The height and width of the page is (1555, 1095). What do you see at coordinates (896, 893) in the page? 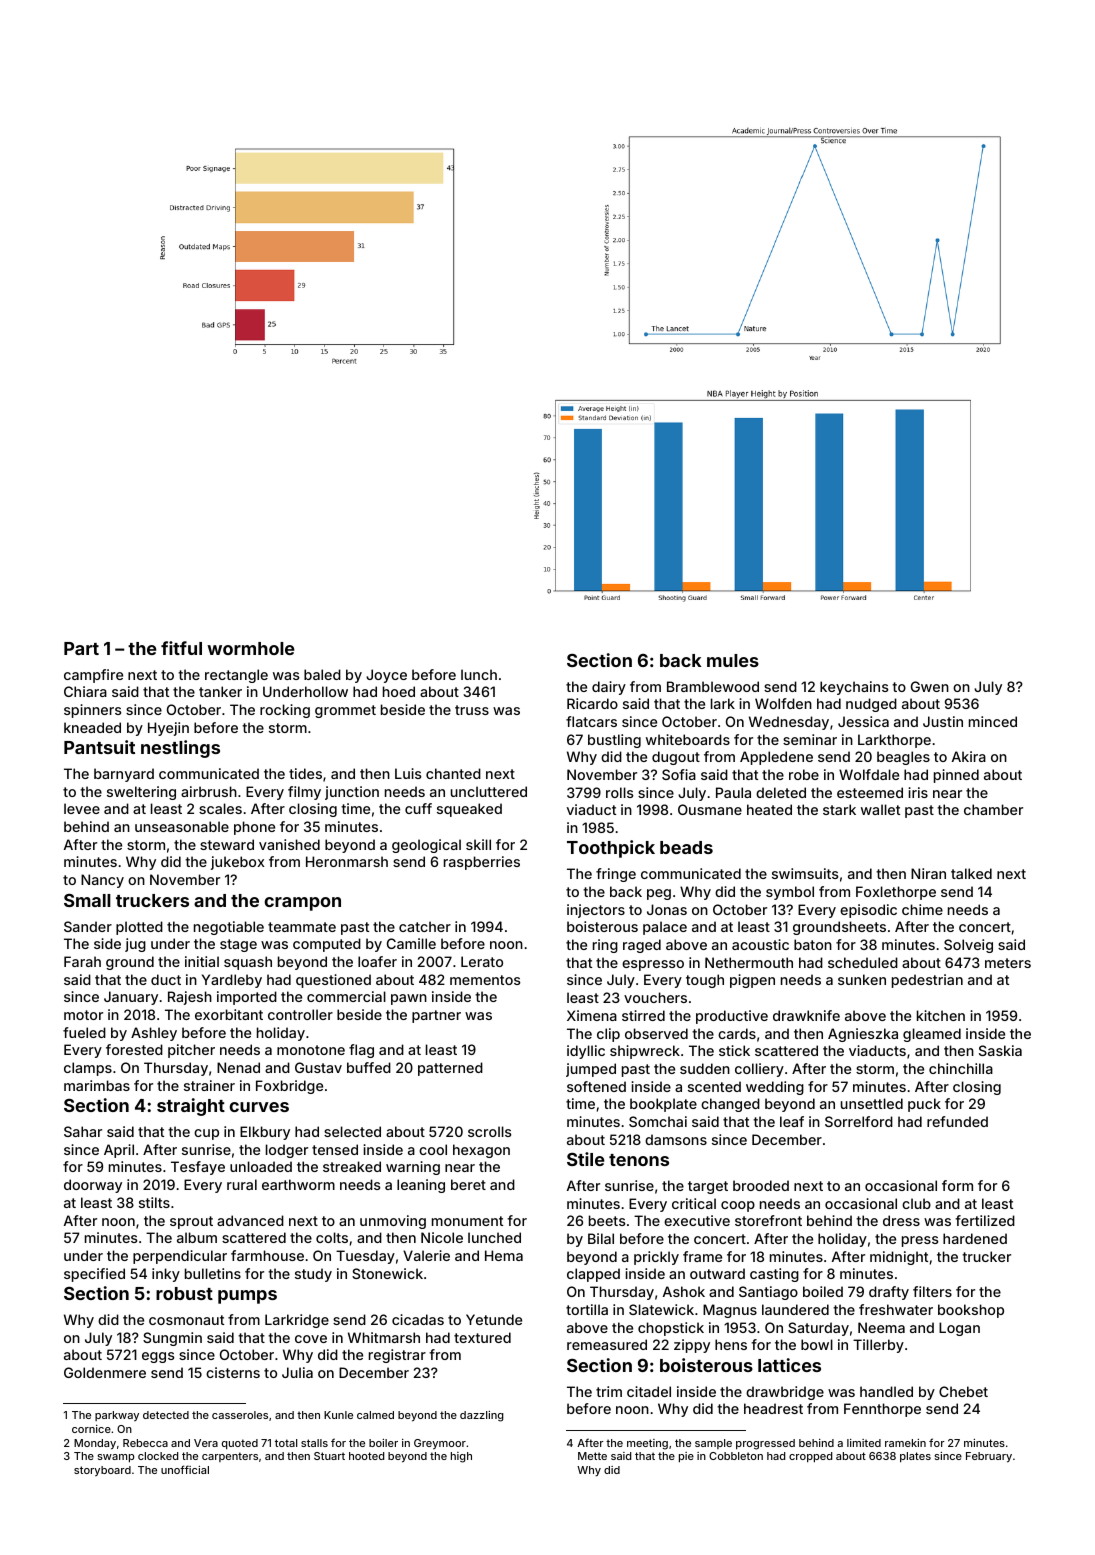
I see `Foxlethorpe` at bounding box center [896, 893].
